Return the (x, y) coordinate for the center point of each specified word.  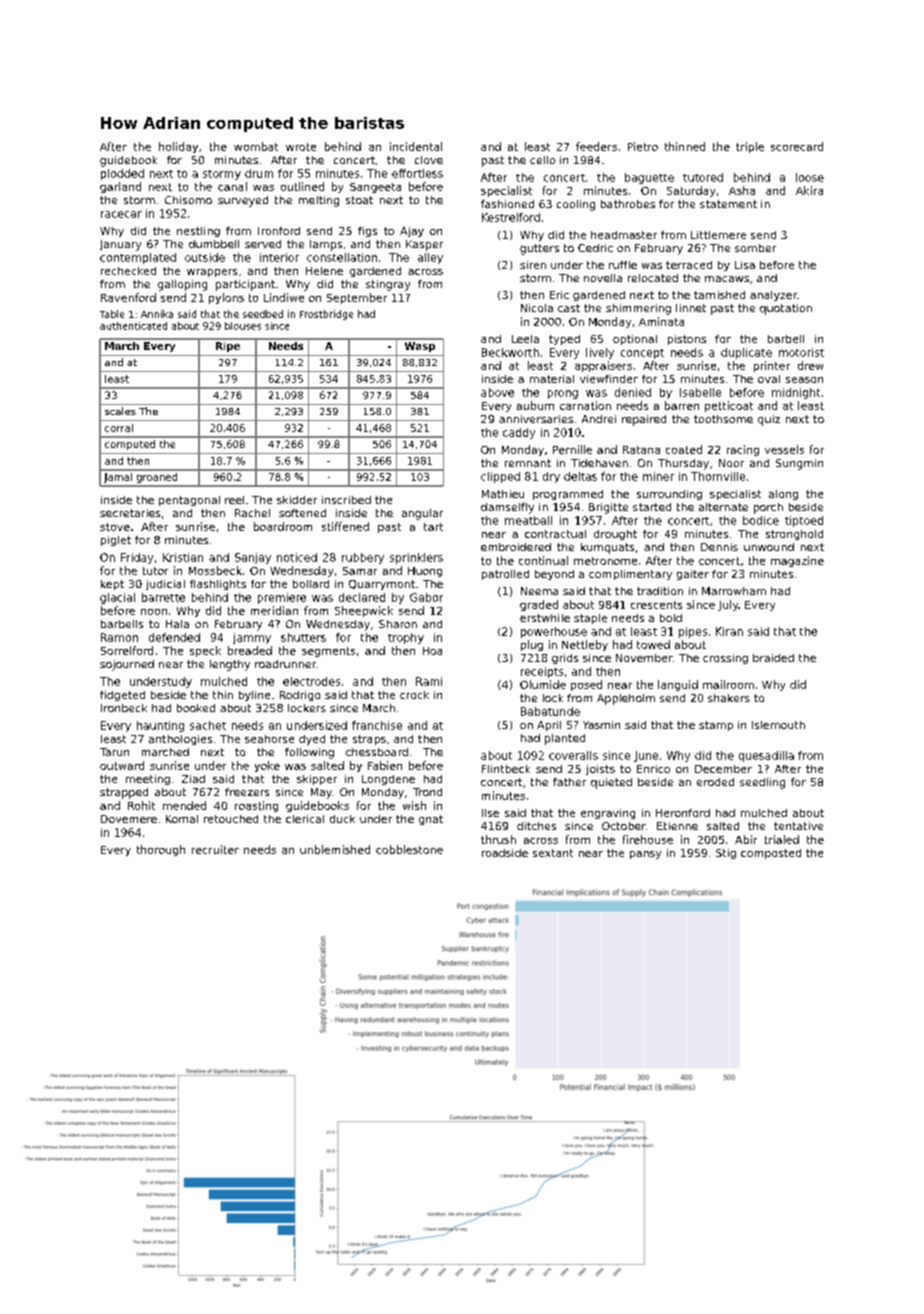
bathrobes (628, 204)
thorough (161, 850)
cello (542, 160)
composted (771, 854)
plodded (122, 174)
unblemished (335, 849)
